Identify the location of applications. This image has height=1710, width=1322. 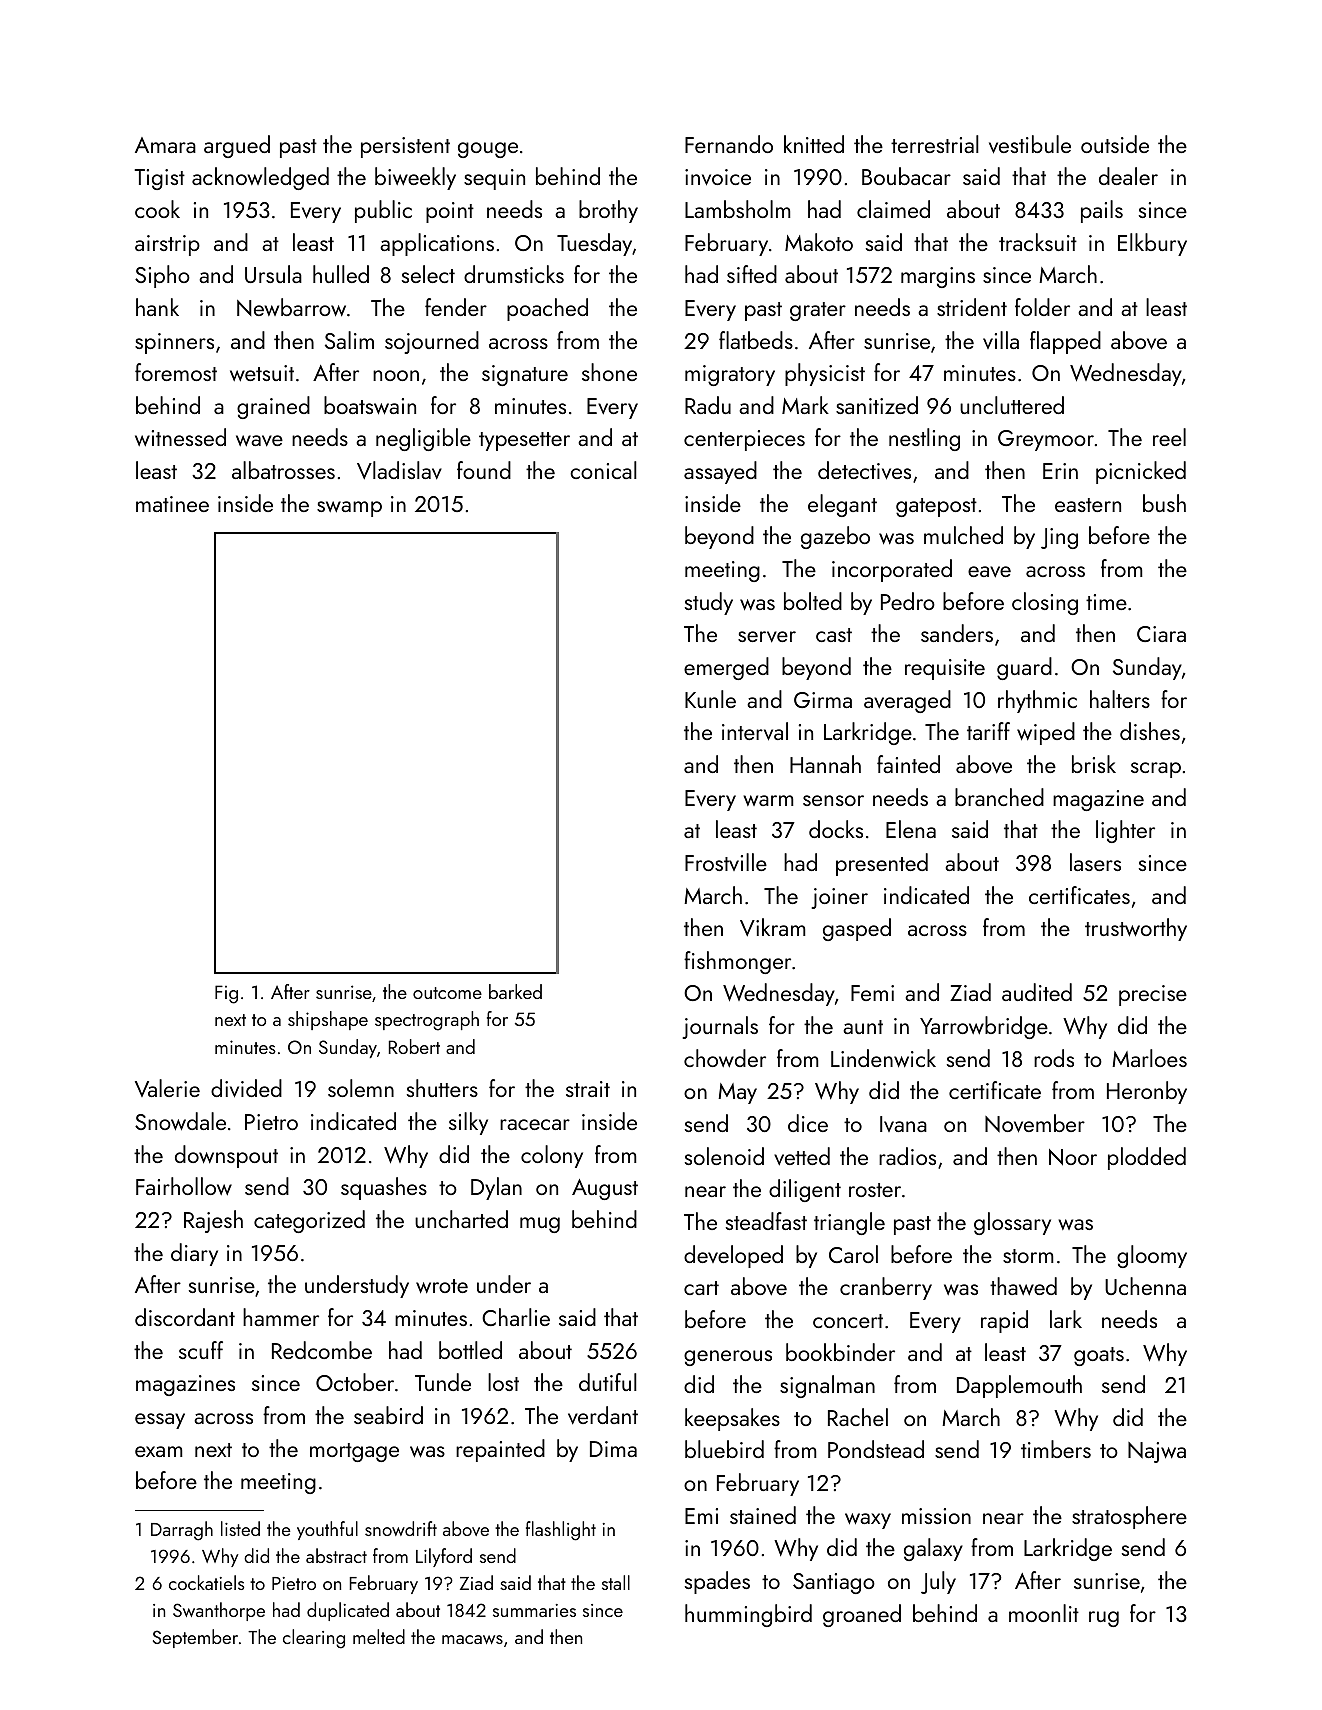
(437, 244).
